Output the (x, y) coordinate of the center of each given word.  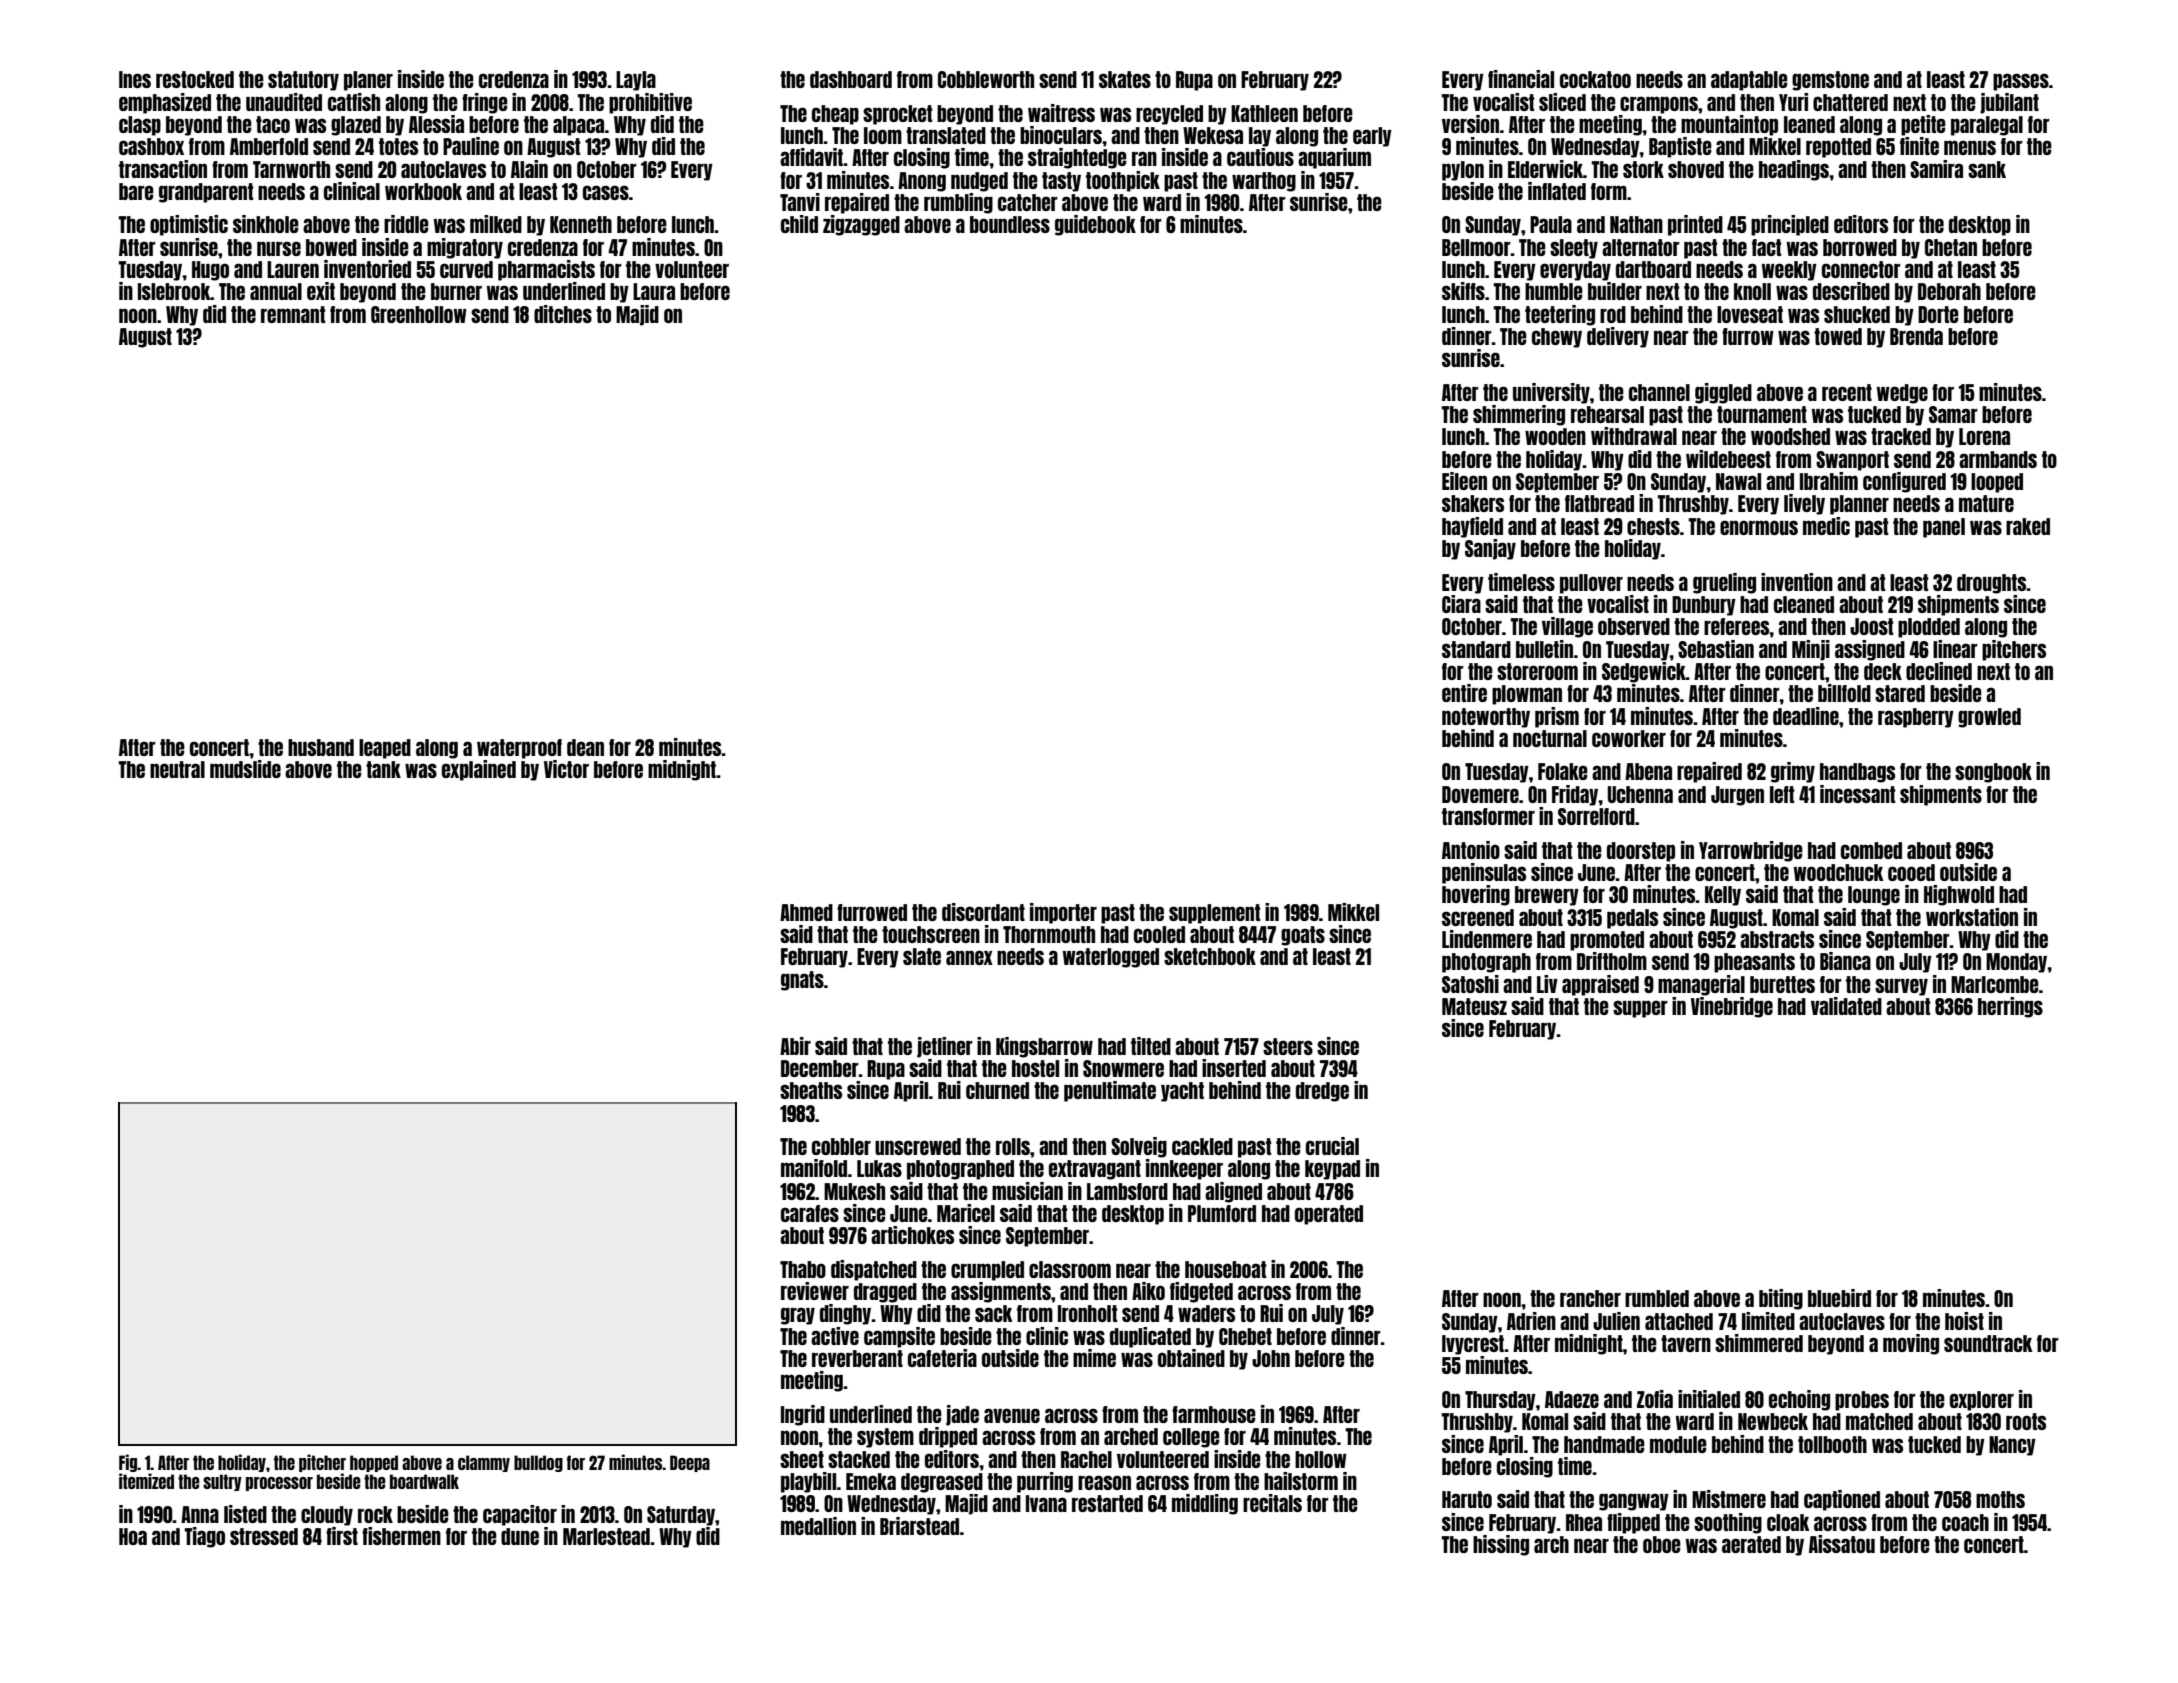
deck (1883, 671)
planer (368, 81)
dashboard (851, 79)
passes (2021, 82)
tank (383, 769)
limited (1768, 1321)
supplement (1215, 914)
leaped (385, 749)
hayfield (1472, 527)
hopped (374, 1463)
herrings (2010, 1007)
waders (1206, 1313)
